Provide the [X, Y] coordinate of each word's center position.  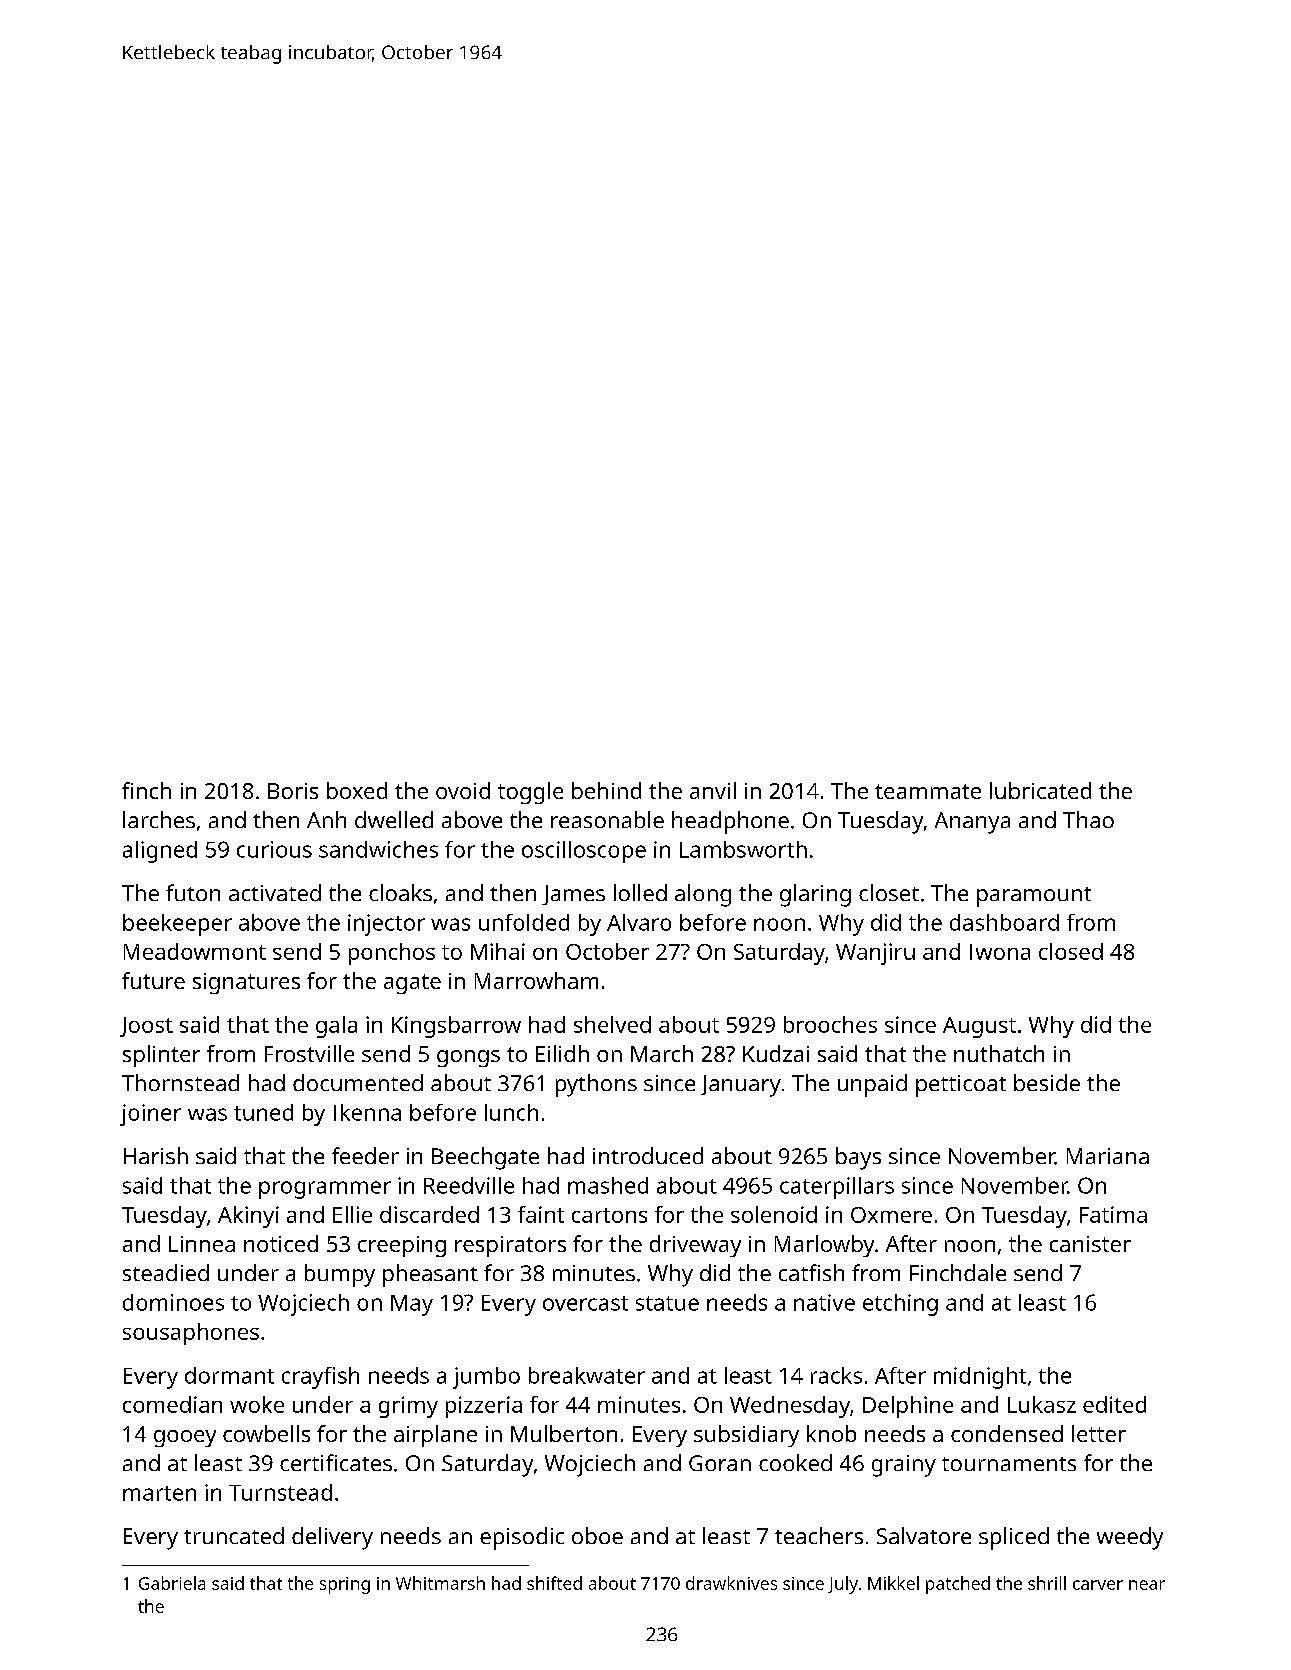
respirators [510, 1246]
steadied [166, 1272]
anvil [713, 790]
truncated [234, 1535]
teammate [928, 791]
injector [386, 925]
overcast [585, 1303]
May [412, 1305]
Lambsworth [743, 849]
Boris [293, 791]
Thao [1088, 819]
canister [1090, 1244]
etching [900, 1305]
